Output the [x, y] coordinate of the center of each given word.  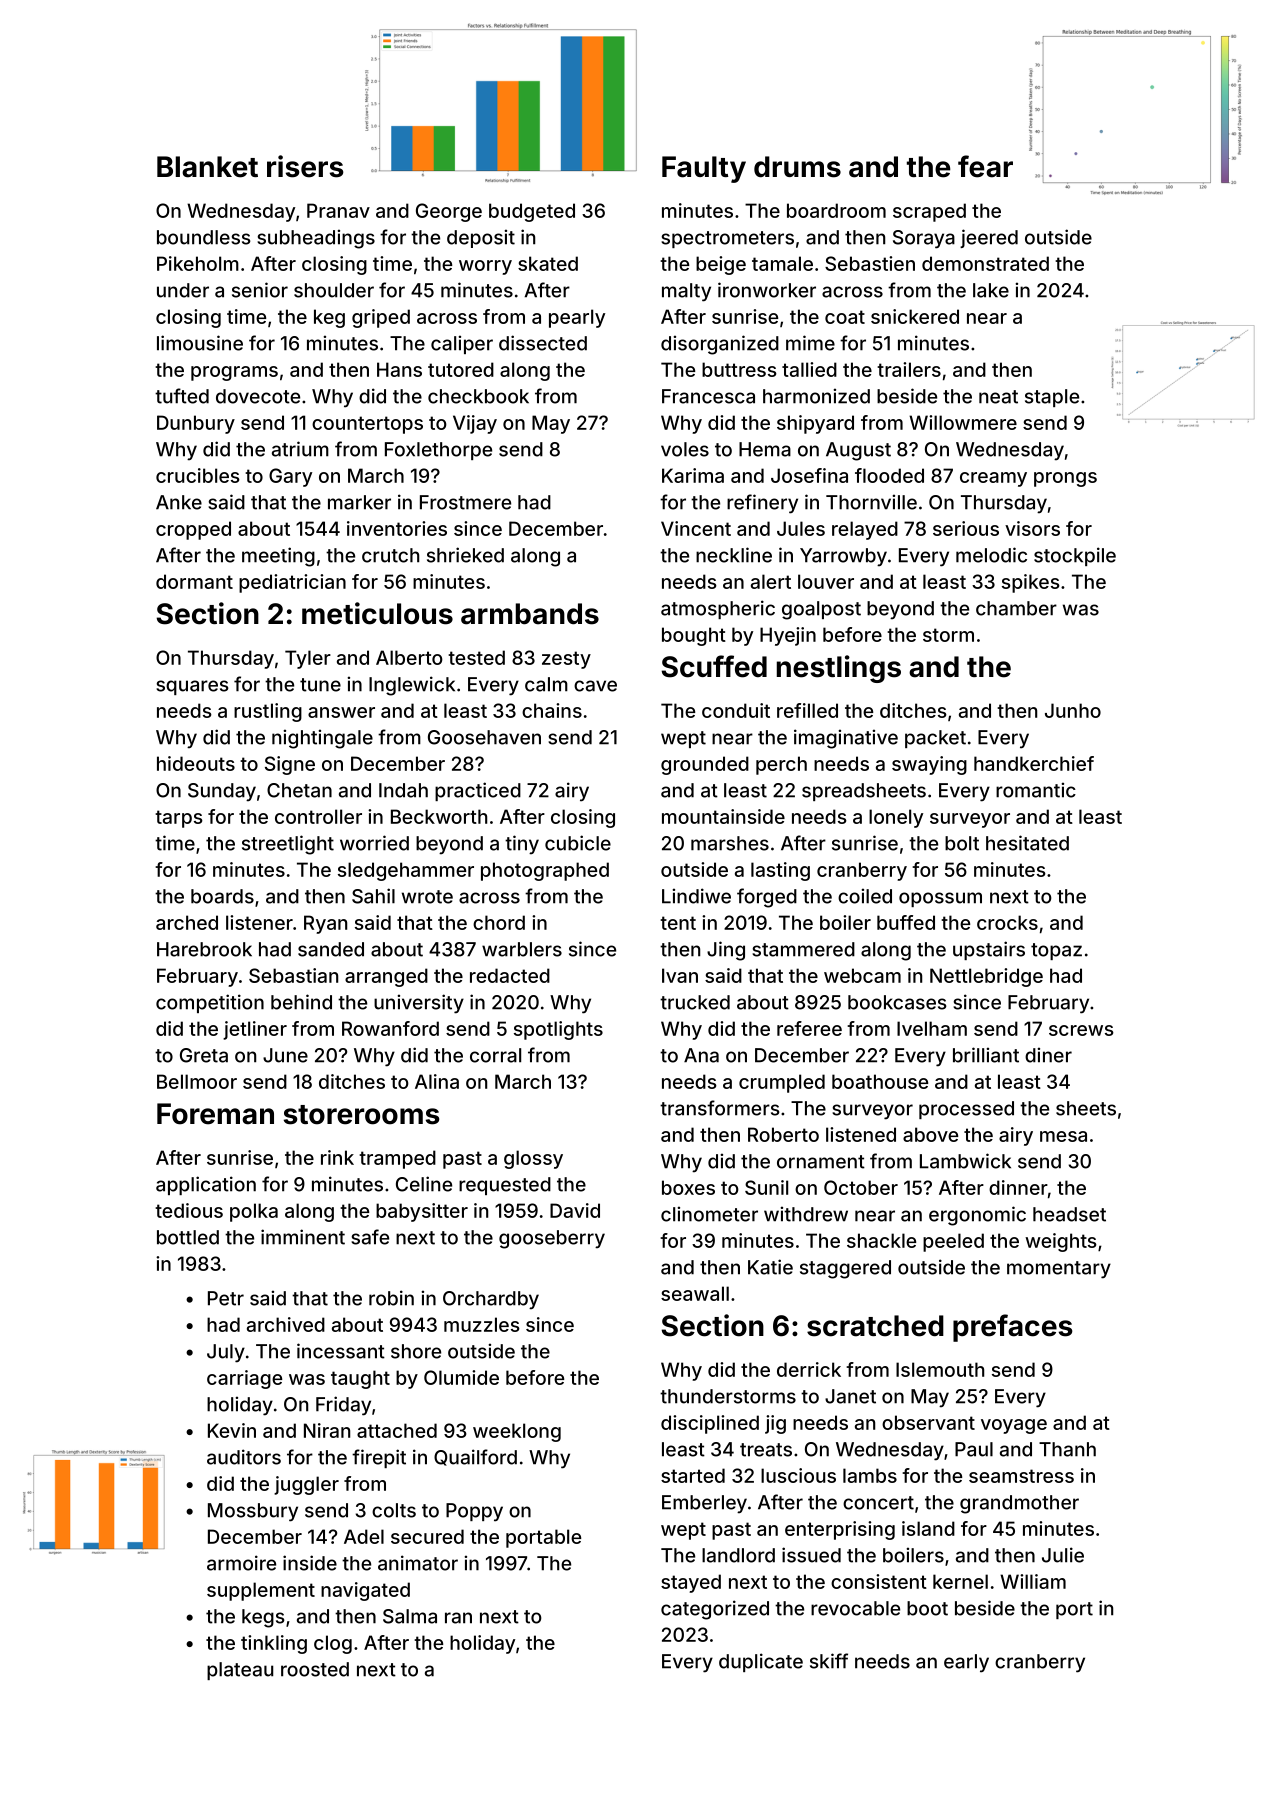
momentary [1059, 1270]
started [693, 1475]
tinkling [274, 1644]
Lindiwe [696, 896]
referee [809, 1028]
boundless [204, 237]
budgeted [532, 212]
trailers [909, 369]
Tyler [308, 659]
